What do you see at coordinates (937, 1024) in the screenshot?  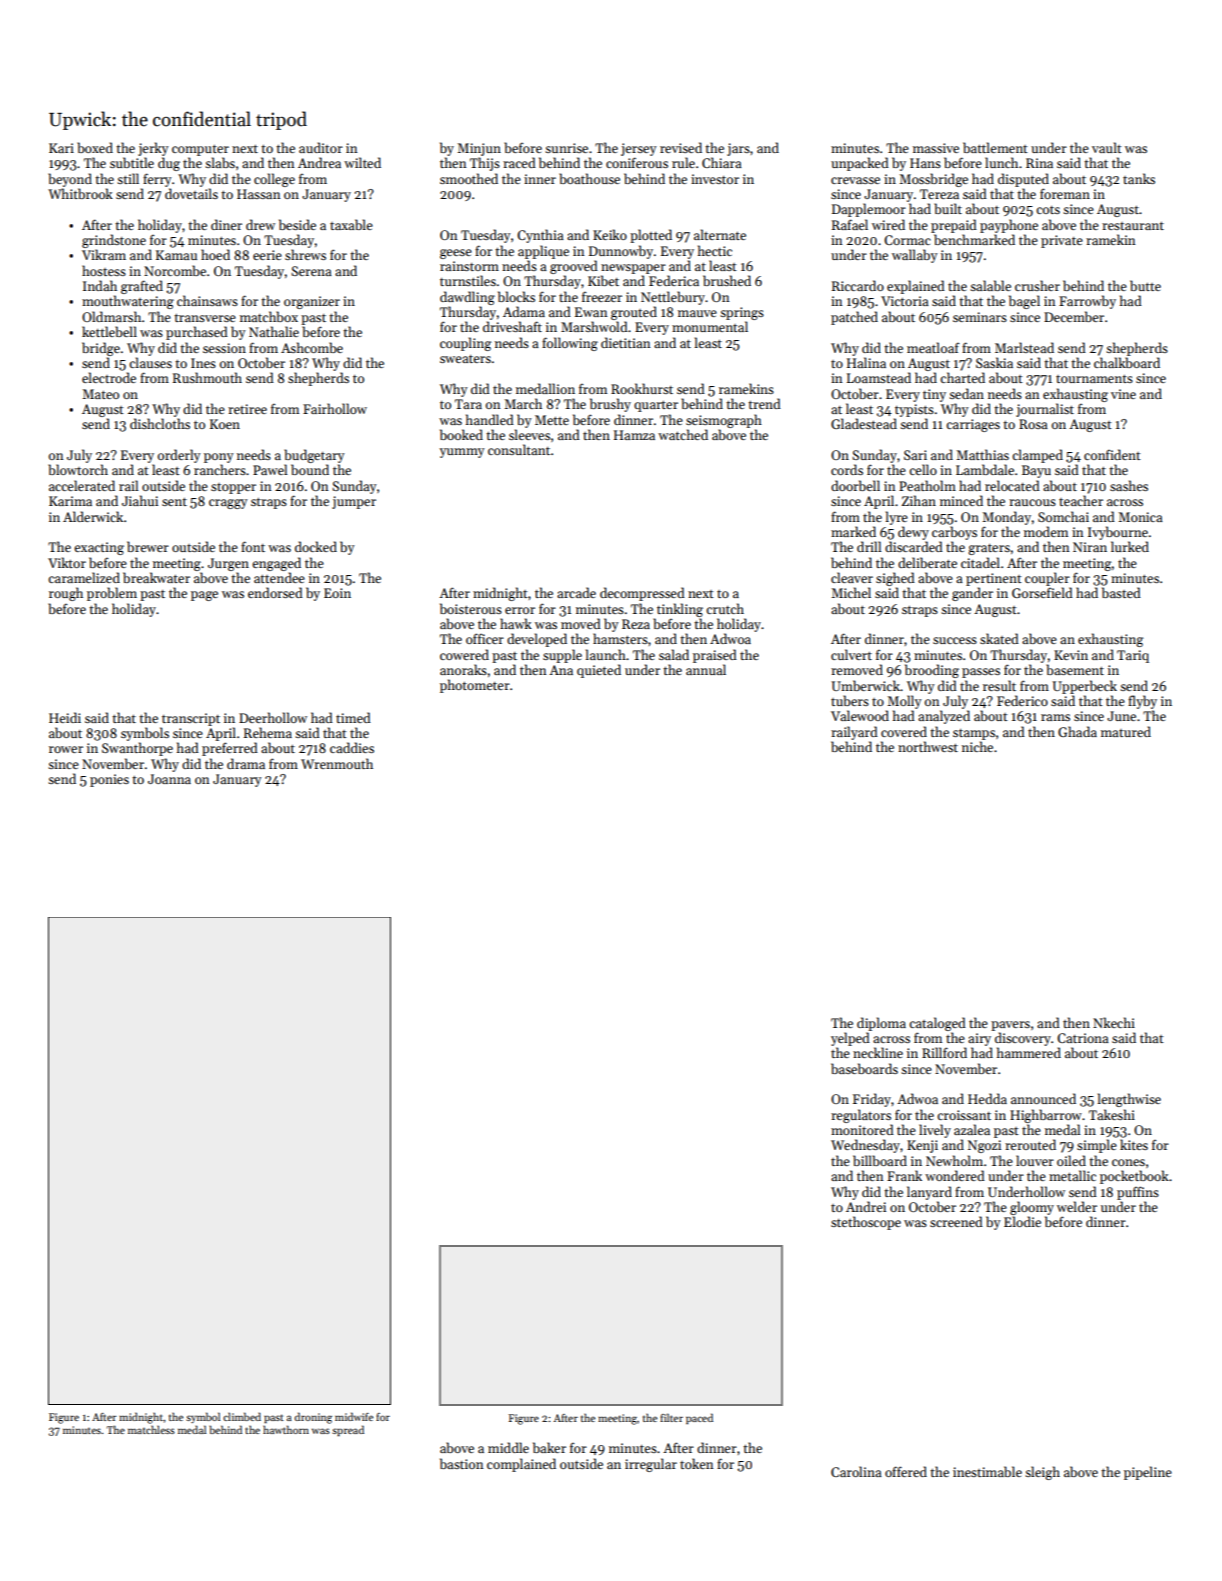 I see `cataloged` at bounding box center [937, 1024].
